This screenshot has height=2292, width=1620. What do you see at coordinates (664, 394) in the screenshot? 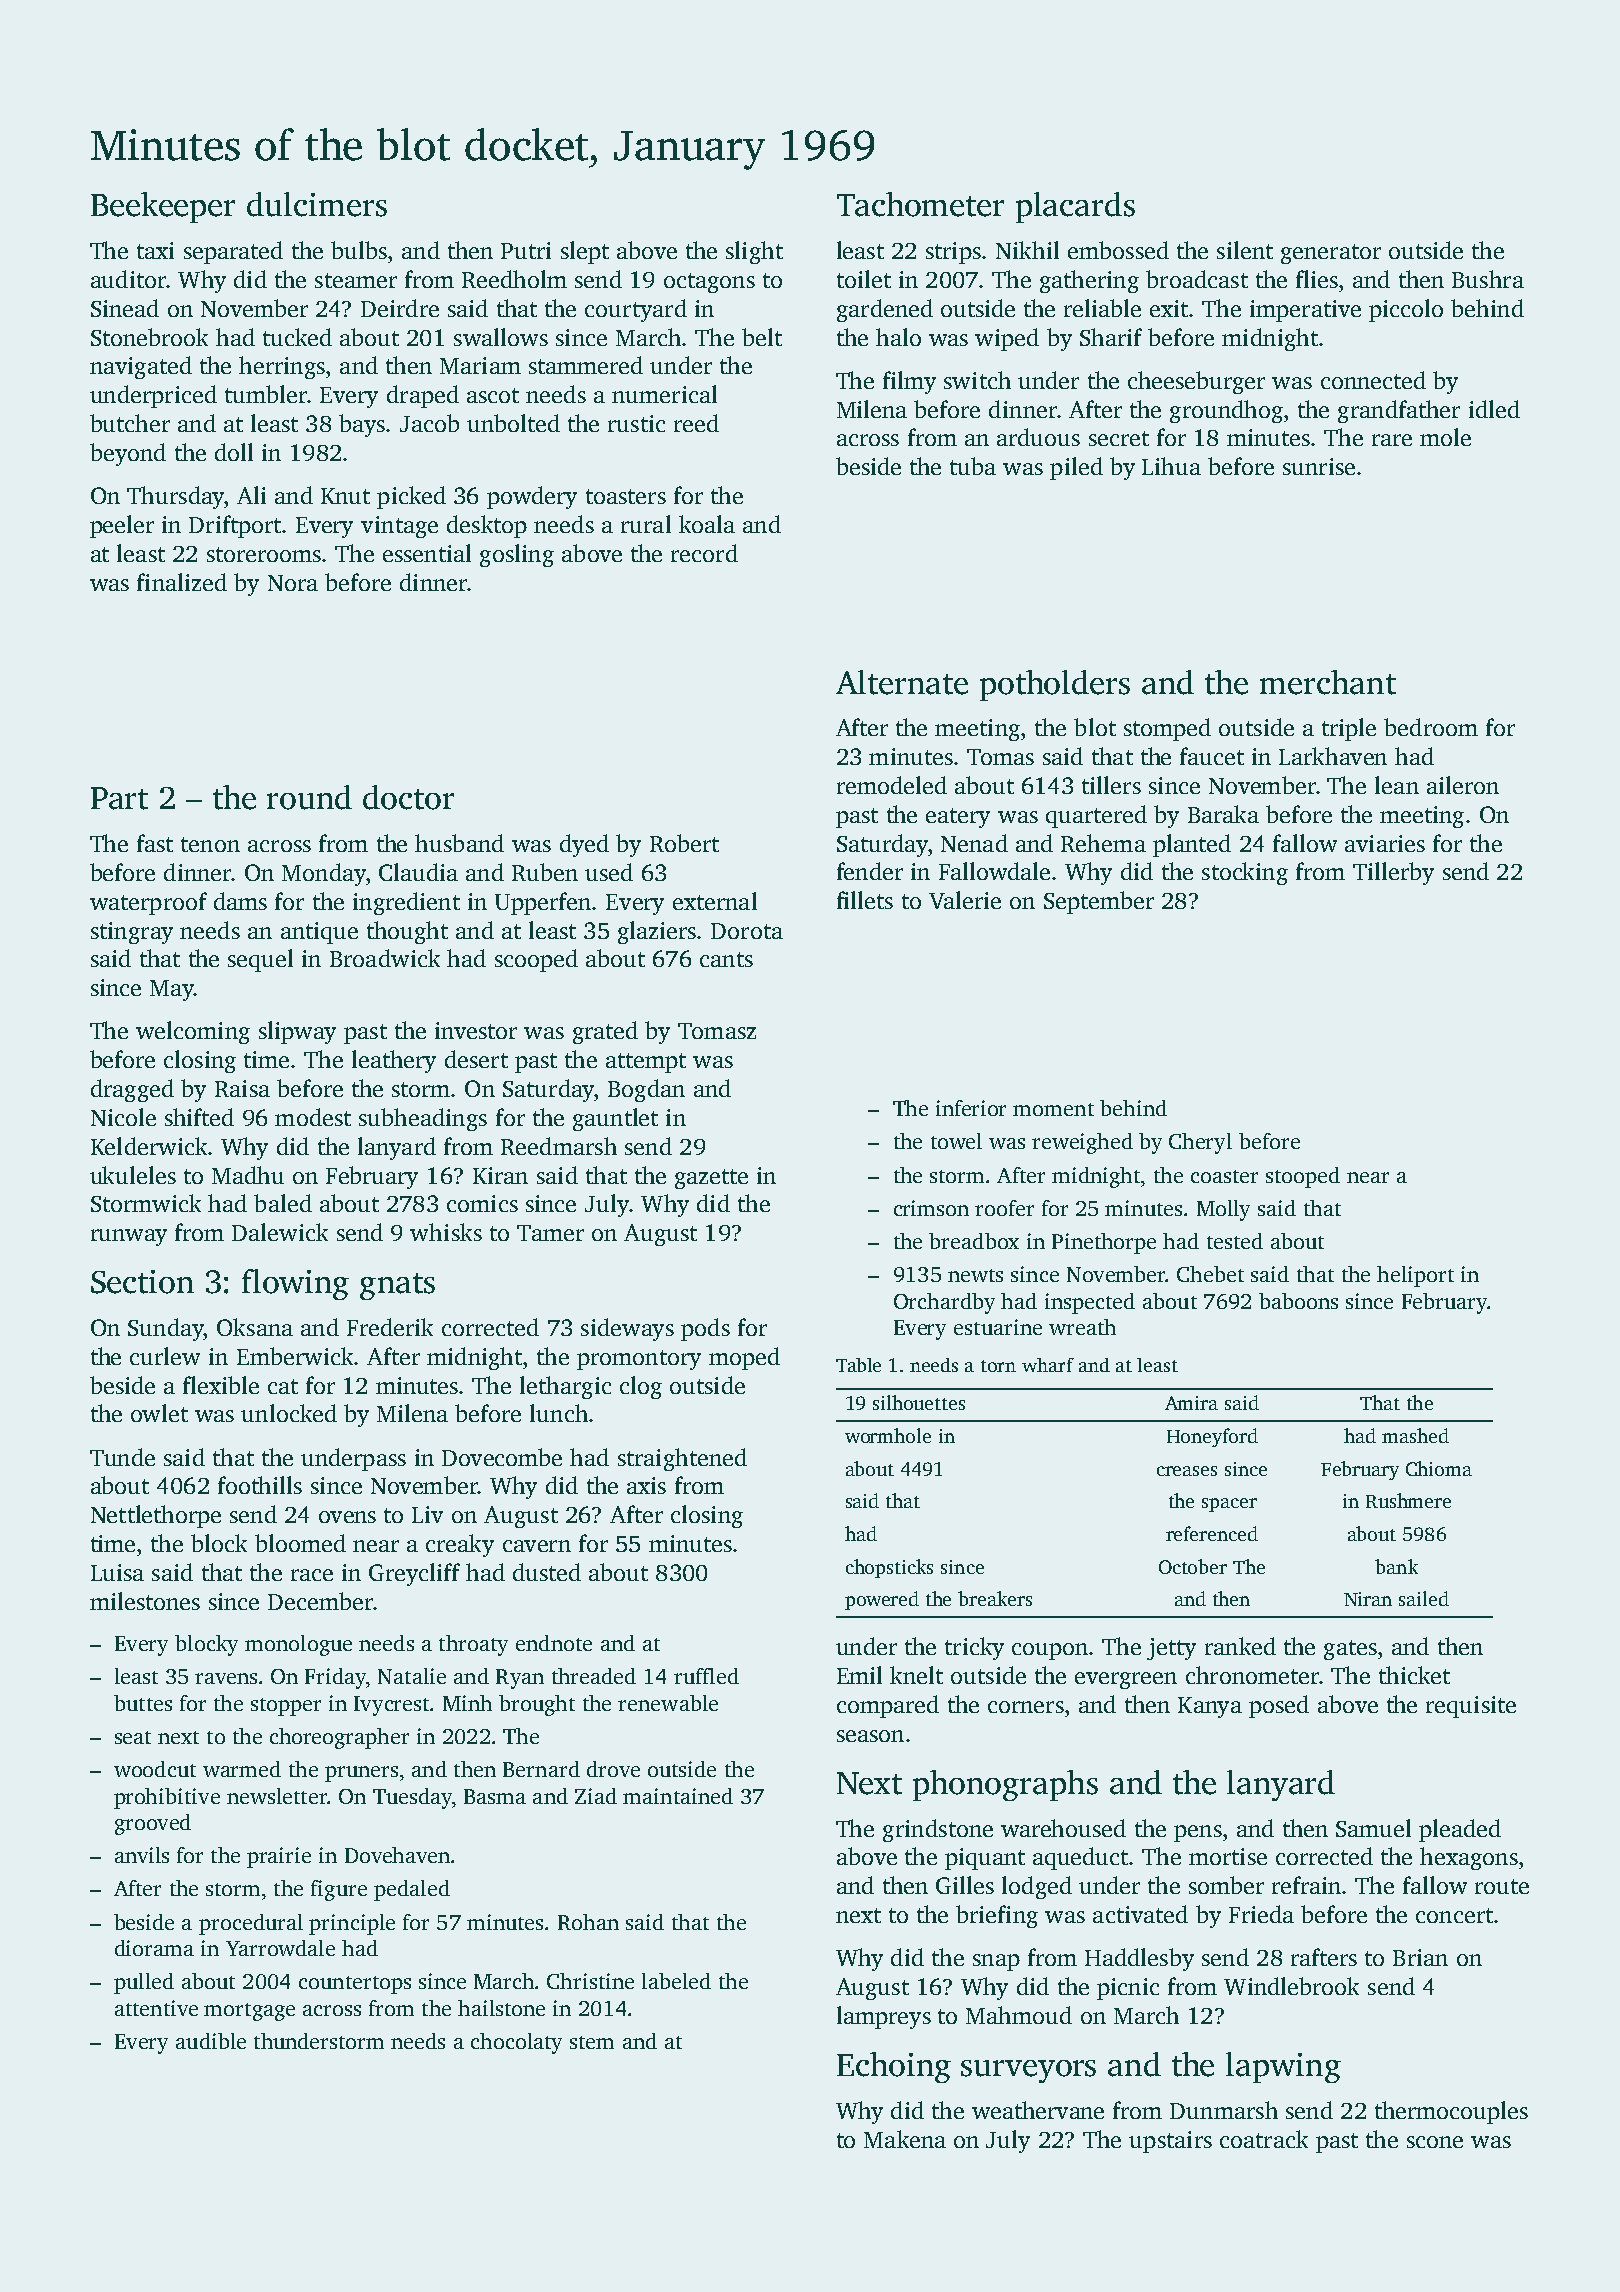
I see `numerical` at bounding box center [664, 394].
